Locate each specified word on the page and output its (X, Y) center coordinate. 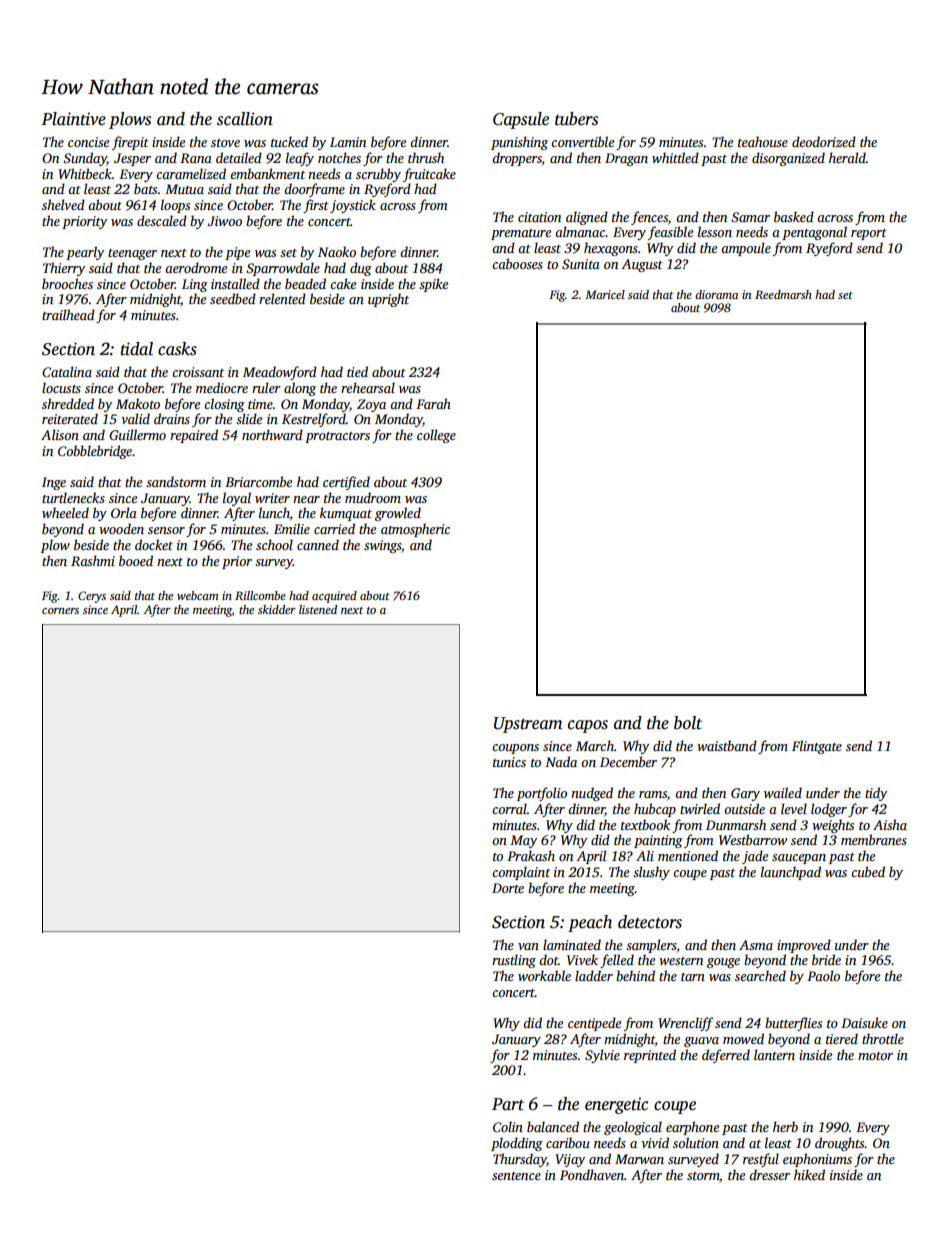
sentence (516, 1176)
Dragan (626, 159)
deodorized (824, 141)
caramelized (191, 173)
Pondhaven (592, 1174)
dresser (769, 1174)
